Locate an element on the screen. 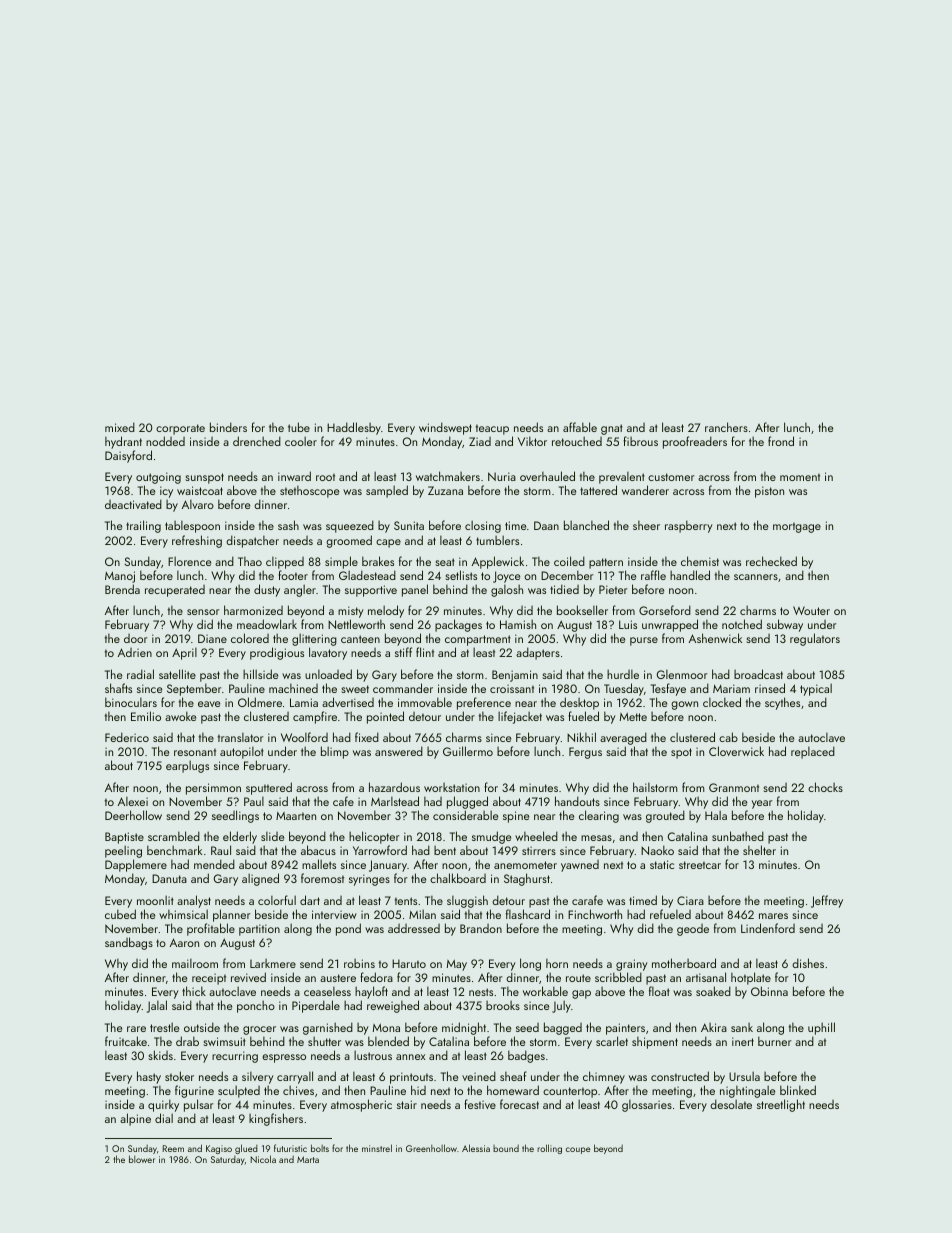 Image resolution: width=952 pixels, height=1233 pixels. poncho is located at coordinates (256, 1006).
